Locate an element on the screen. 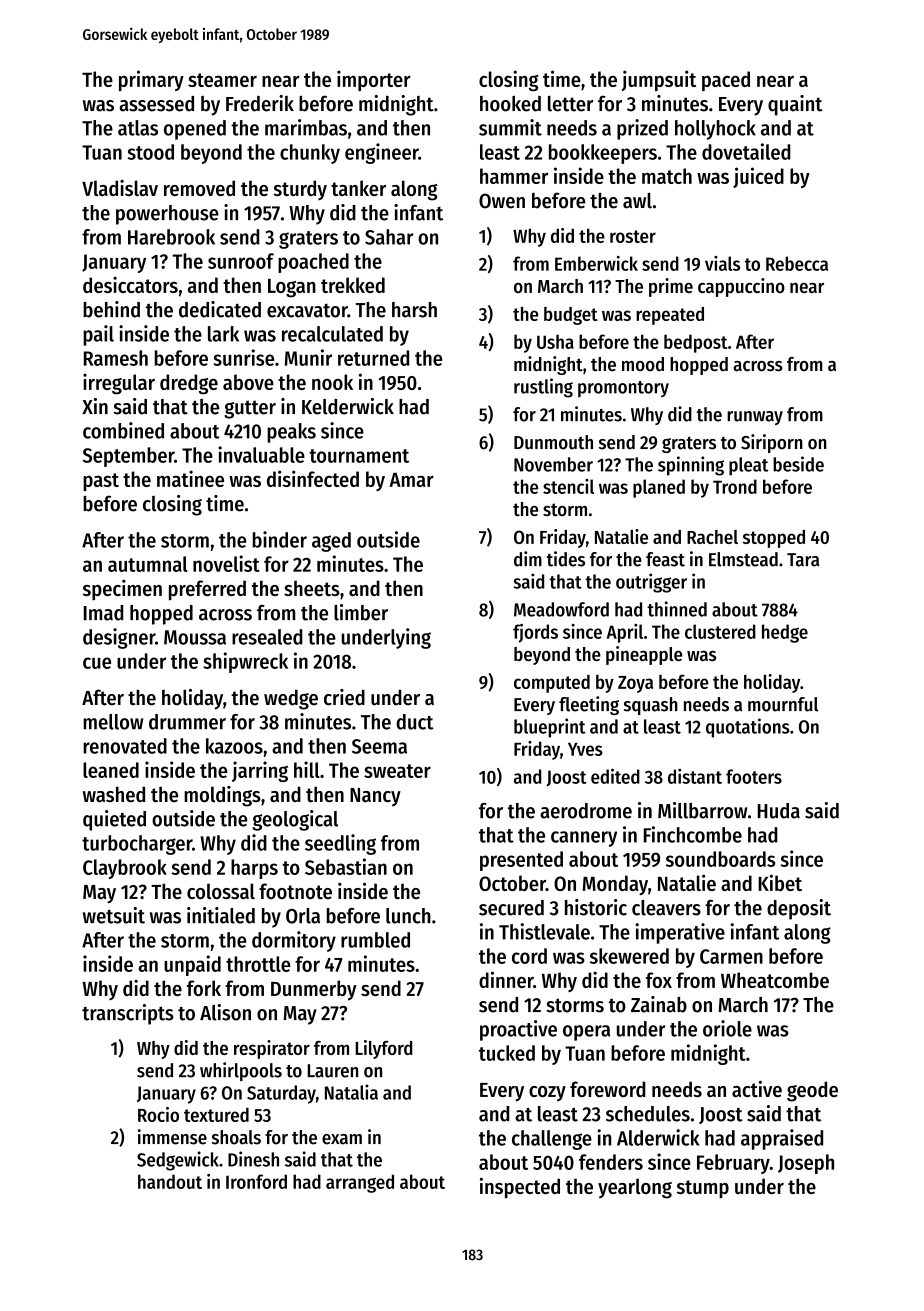 Image resolution: width=924 pixels, height=1311 pixels. immense is located at coordinates (172, 1137).
